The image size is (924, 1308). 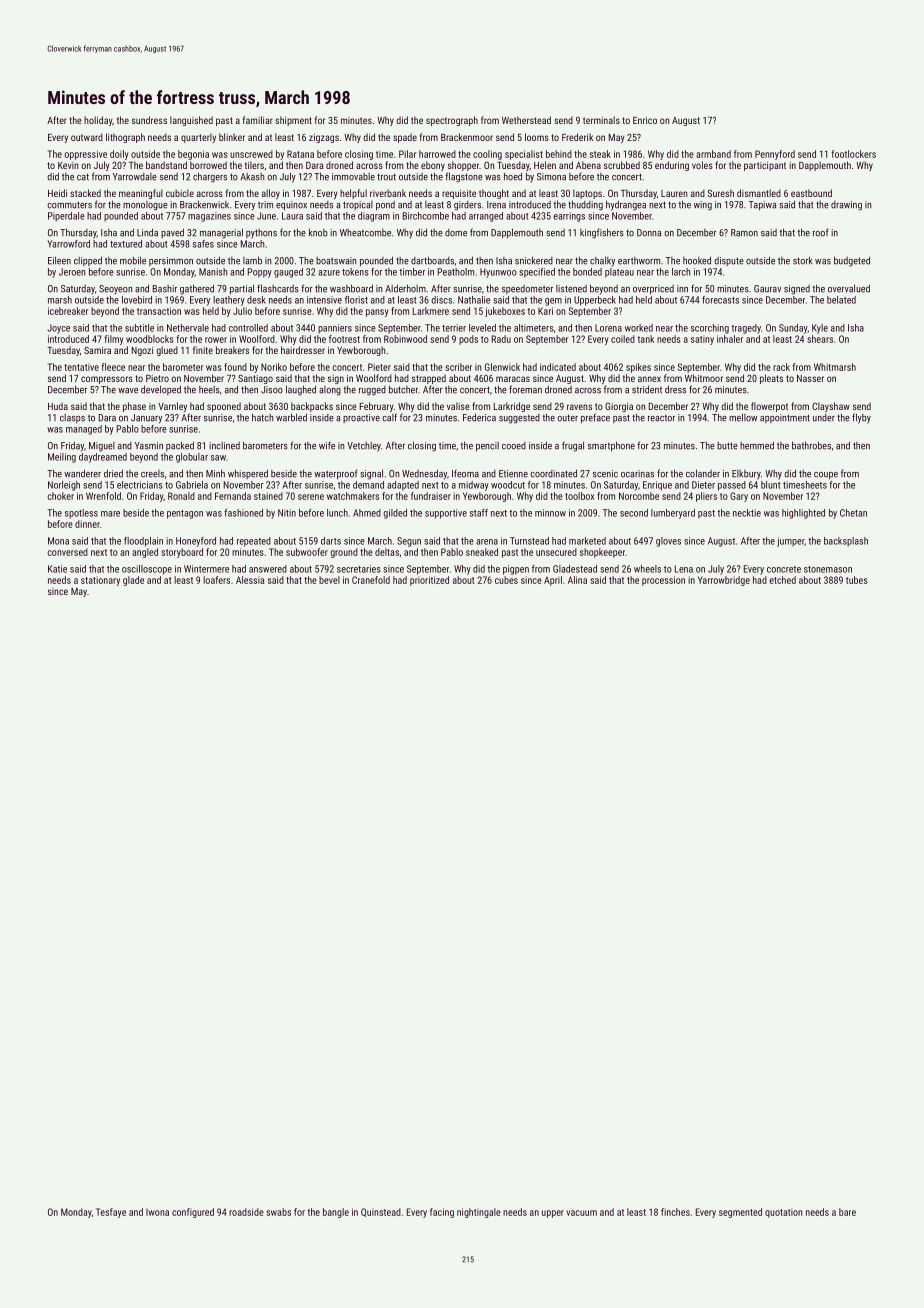 What do you see at coordinates (251, 154) in the screenshot?
I see `unscrewed` at bounding box center [251, 154].
